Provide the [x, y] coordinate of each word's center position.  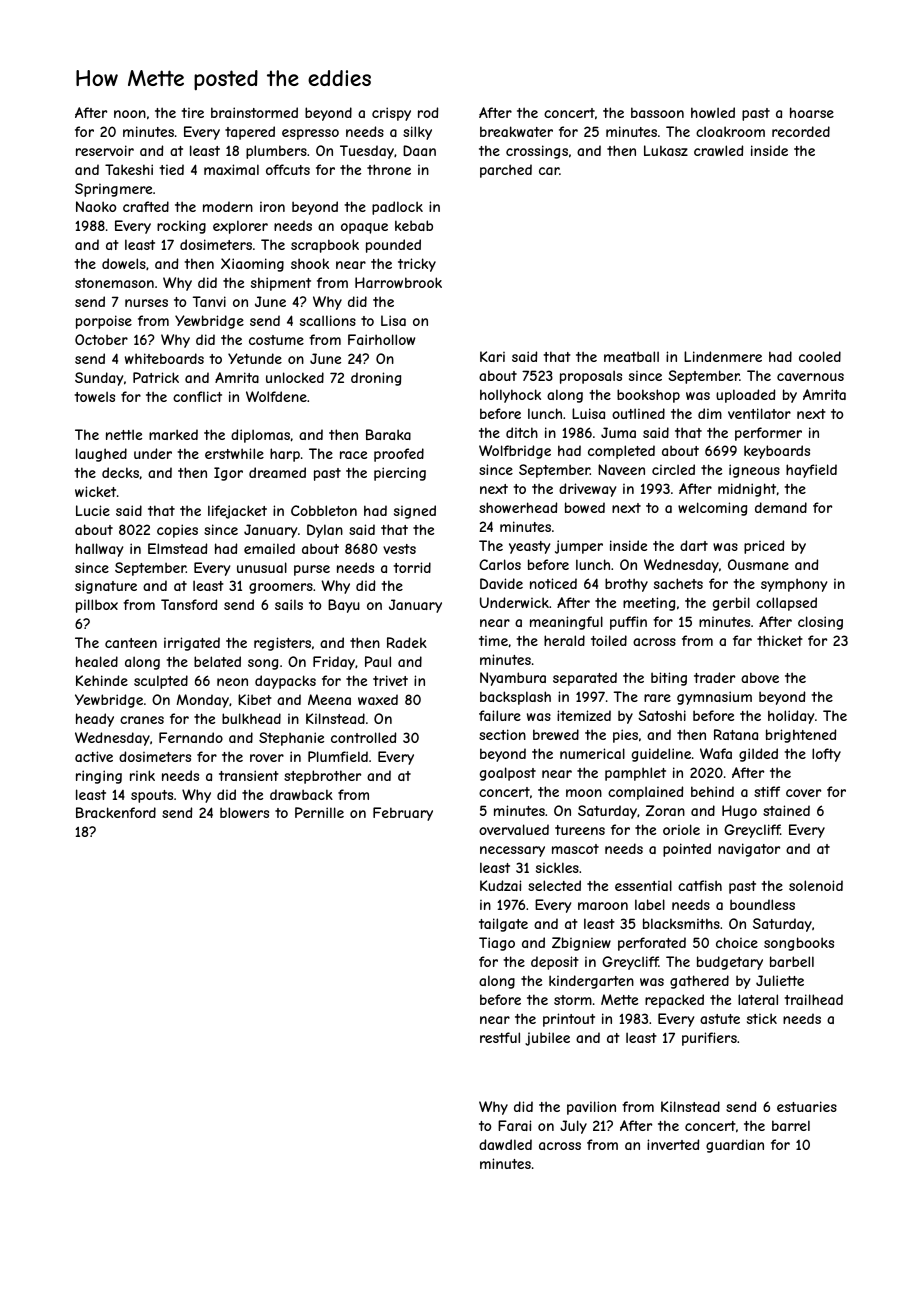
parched [506, 171]
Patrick [156, 377]
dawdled [505, 1144]
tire [192, 113]
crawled [718, 150]
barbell [792, 961]
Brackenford [116, 812]
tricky [417, 265]
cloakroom [730, 131]
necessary [512, 851]
